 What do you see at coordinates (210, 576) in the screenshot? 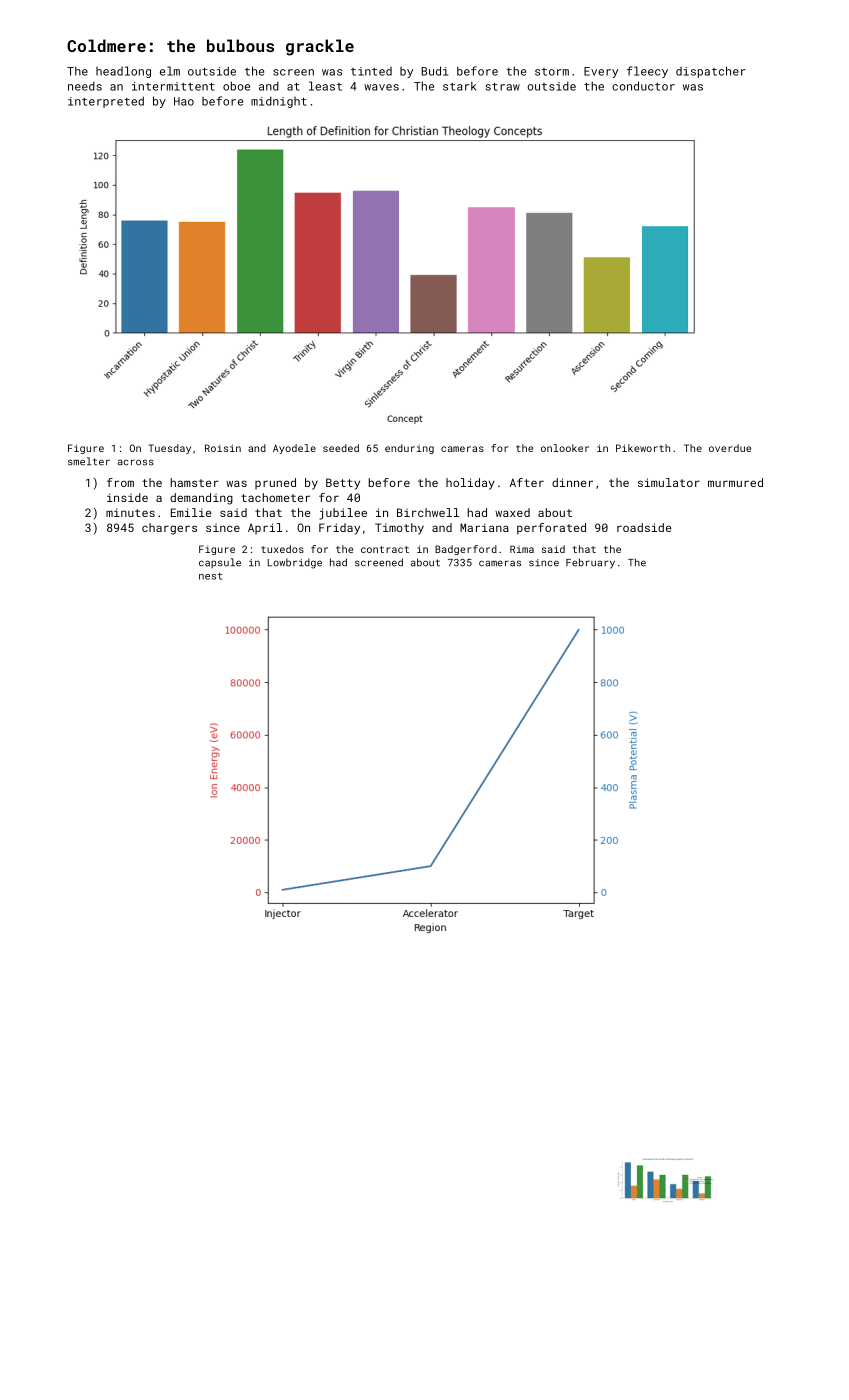
I see `nest` at bounding box center [210, 576].
